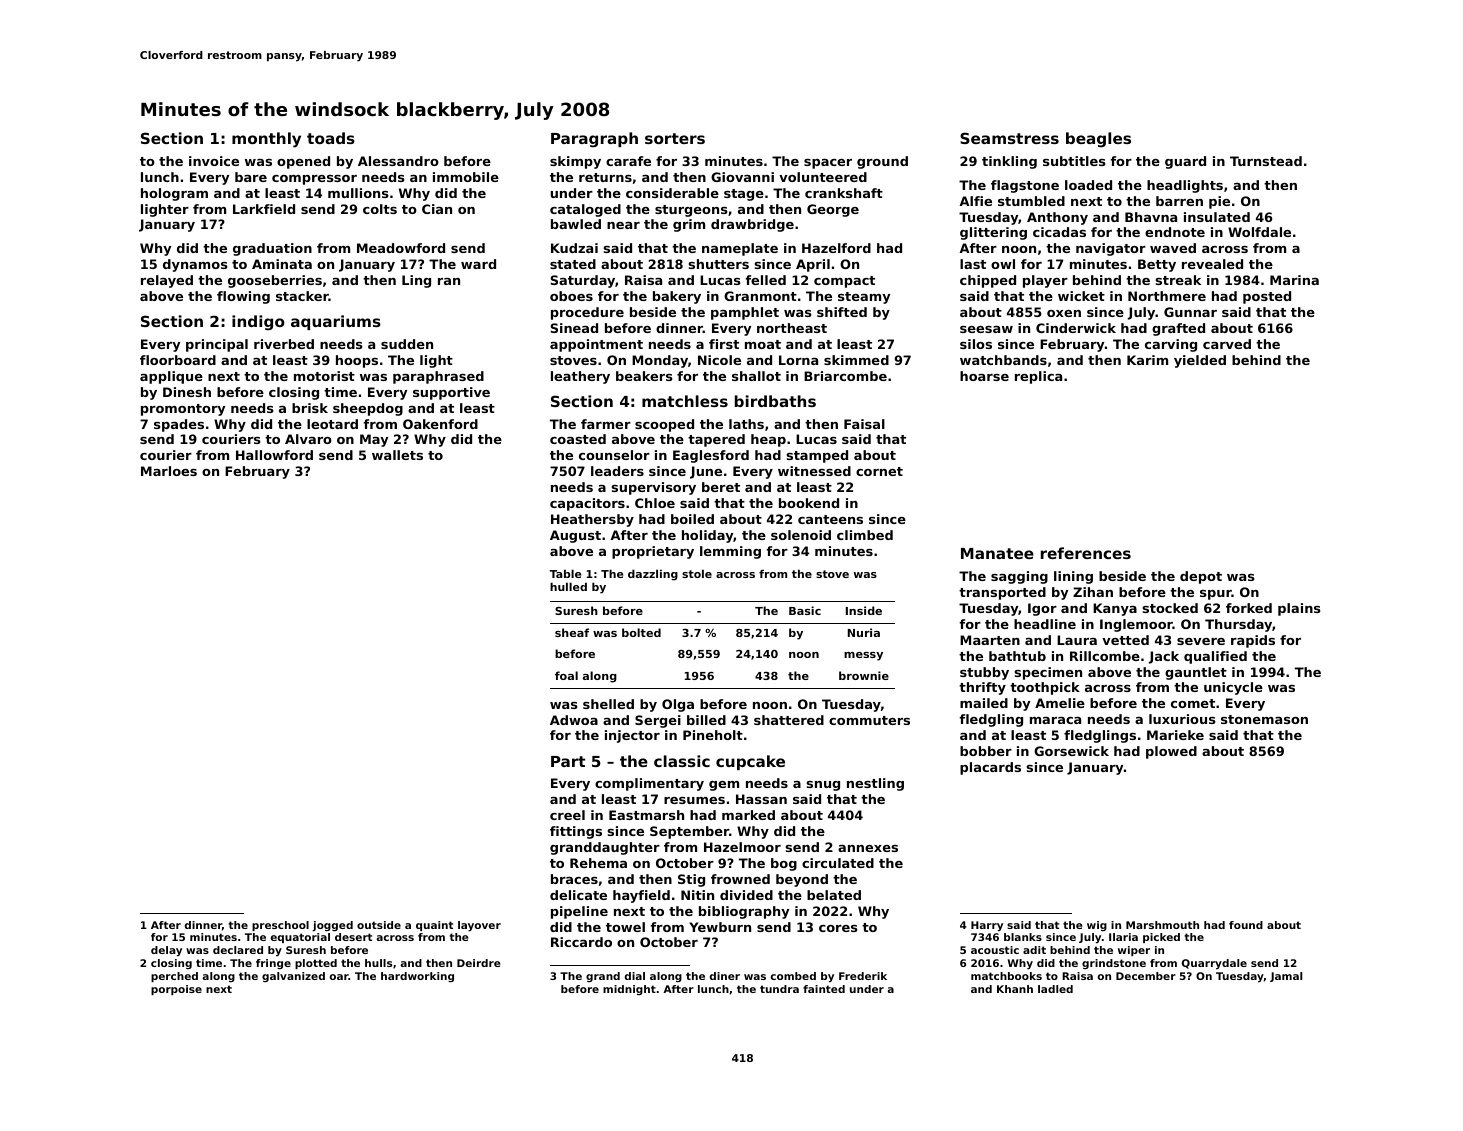 This document has width=1463, height=1131. What do you see at coordinates (1098, 140) in the document?
I see `beagles` at bounding box center [1098, 140].
